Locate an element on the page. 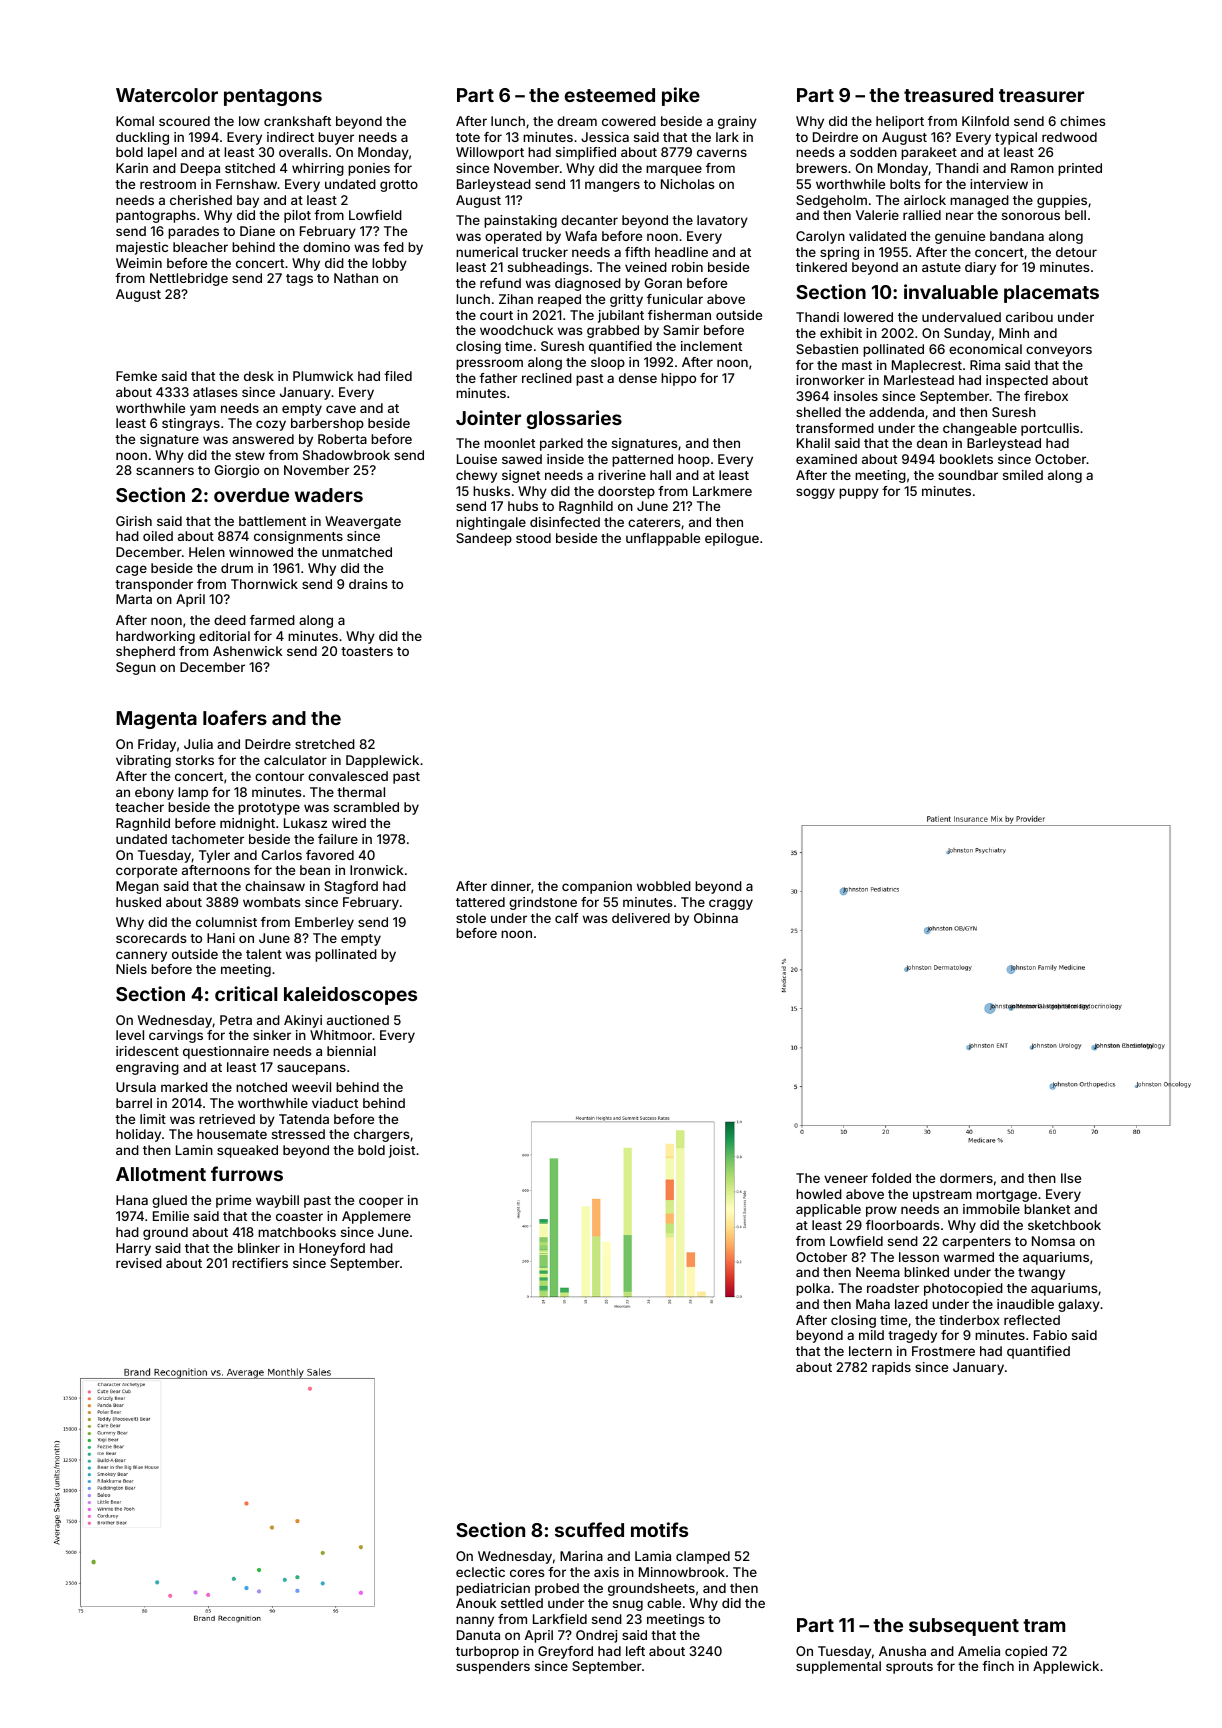  inside is located at coordinates (565, 459).
